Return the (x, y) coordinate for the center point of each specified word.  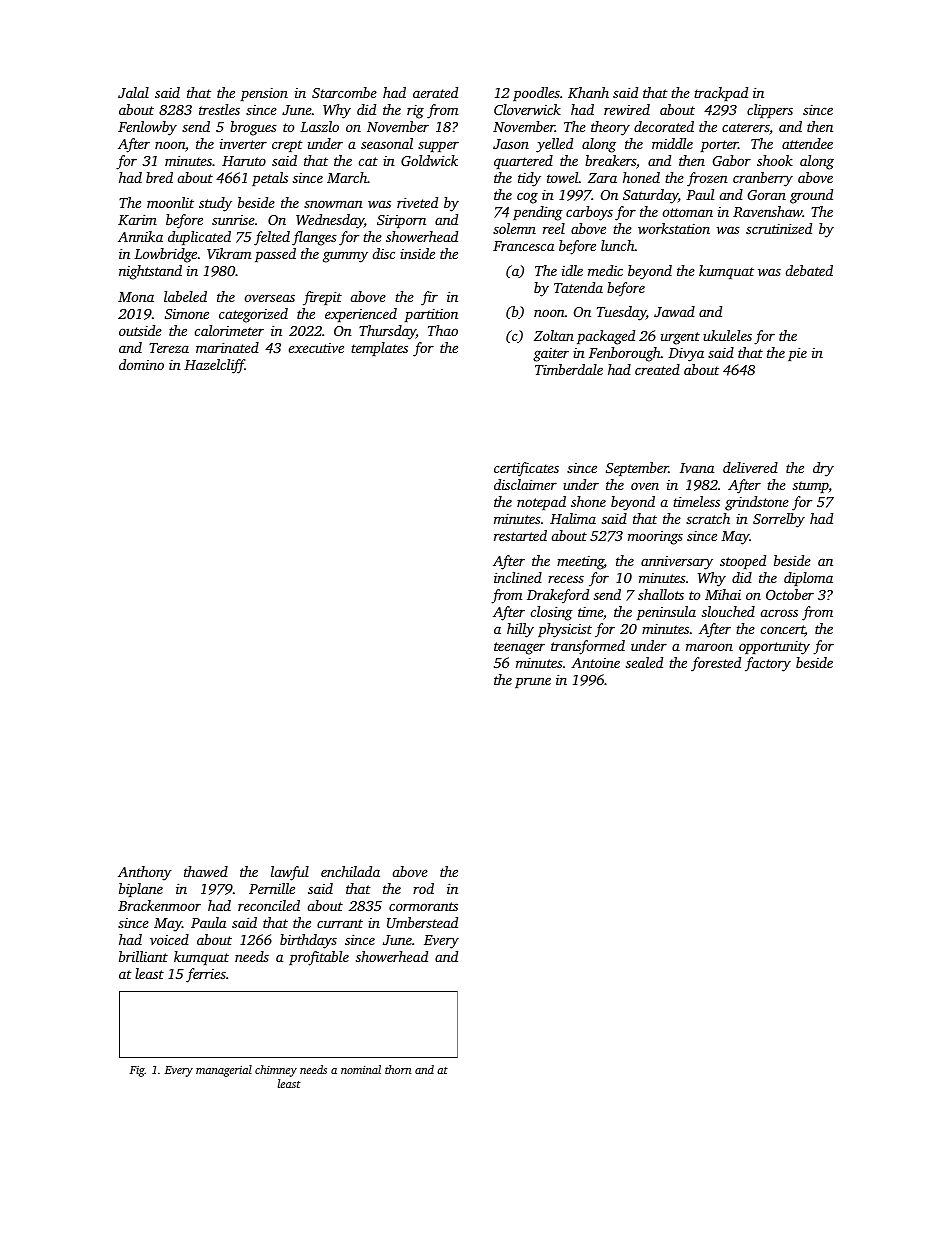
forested (716, 664)
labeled (185, 296)
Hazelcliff (214, 366)
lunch (618, 245)
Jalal (133, 92)
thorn (398, 1069)
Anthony (145, 873)
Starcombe (344, 92)
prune (533, 682)
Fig (137, 1071)
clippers (770, 111)
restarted (520, 535)
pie (797, 354)
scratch (708, 518)
